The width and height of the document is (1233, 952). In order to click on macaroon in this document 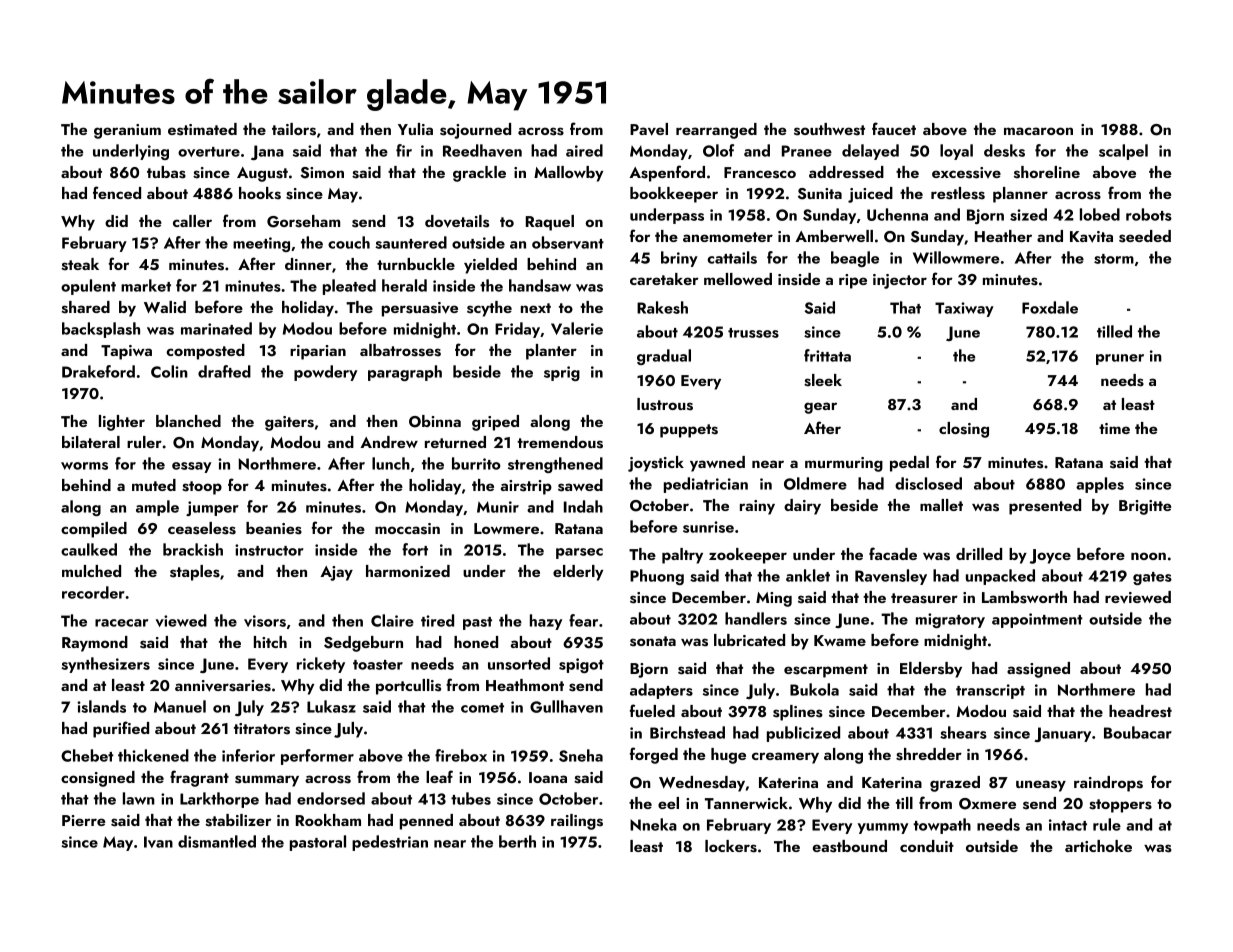, I will do `click(1038, 131)`.
